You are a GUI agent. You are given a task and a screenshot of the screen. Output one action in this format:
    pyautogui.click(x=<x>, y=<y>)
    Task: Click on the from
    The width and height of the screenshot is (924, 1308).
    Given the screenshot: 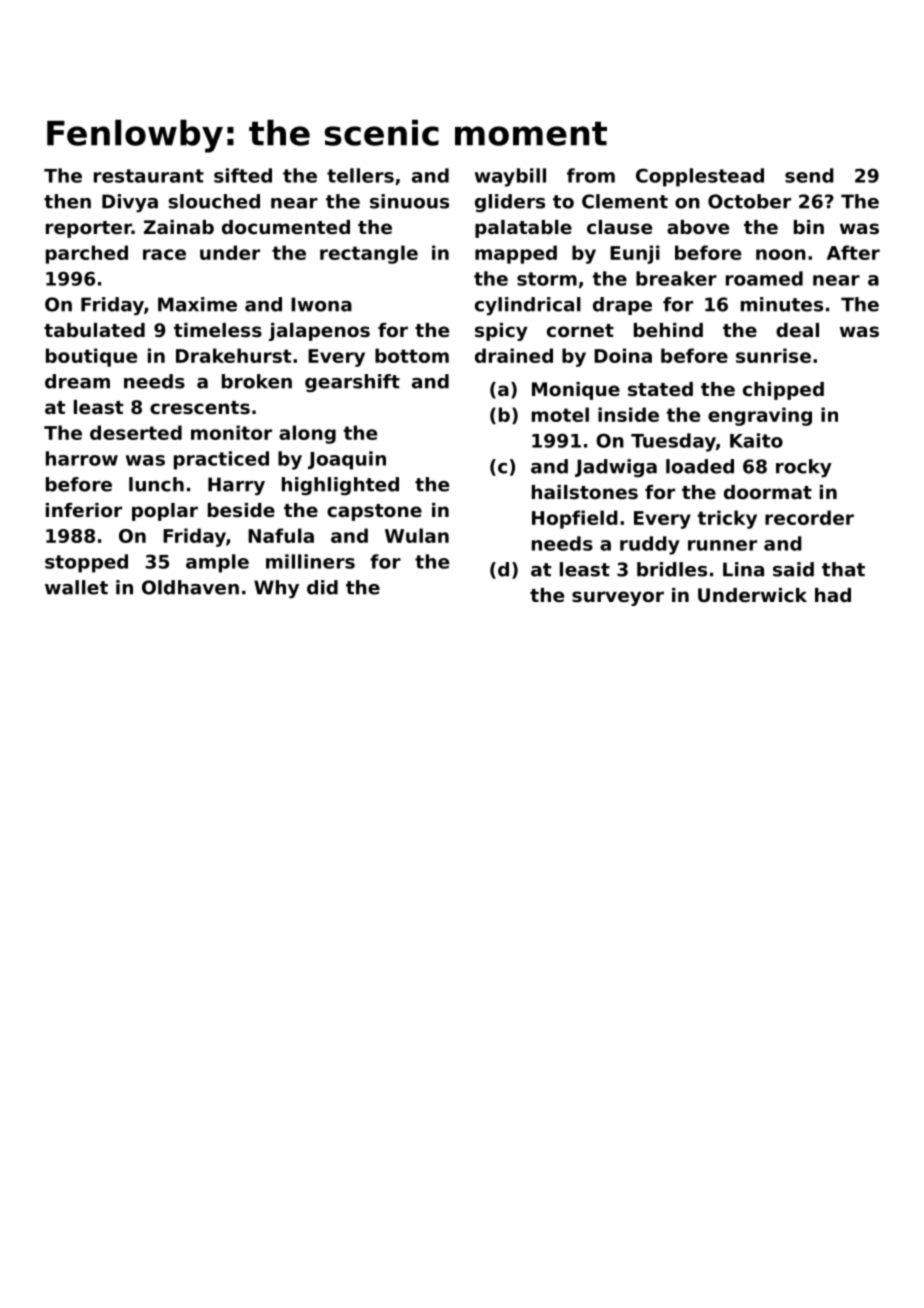 What is the action you would take?
    pyautogui.click(x=591, y=175)
